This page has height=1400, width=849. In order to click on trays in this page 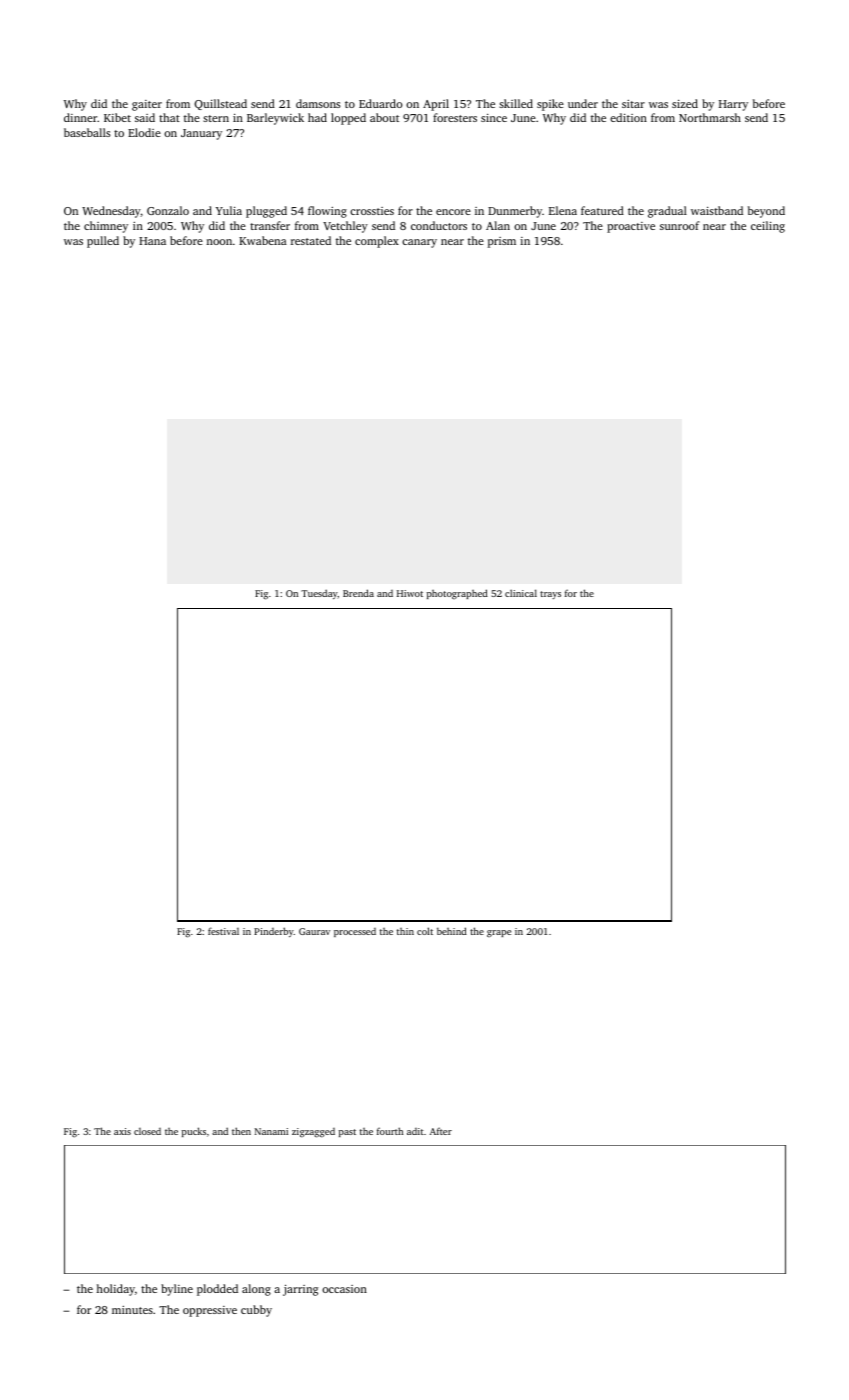, I will do `click(550, 595)`.
